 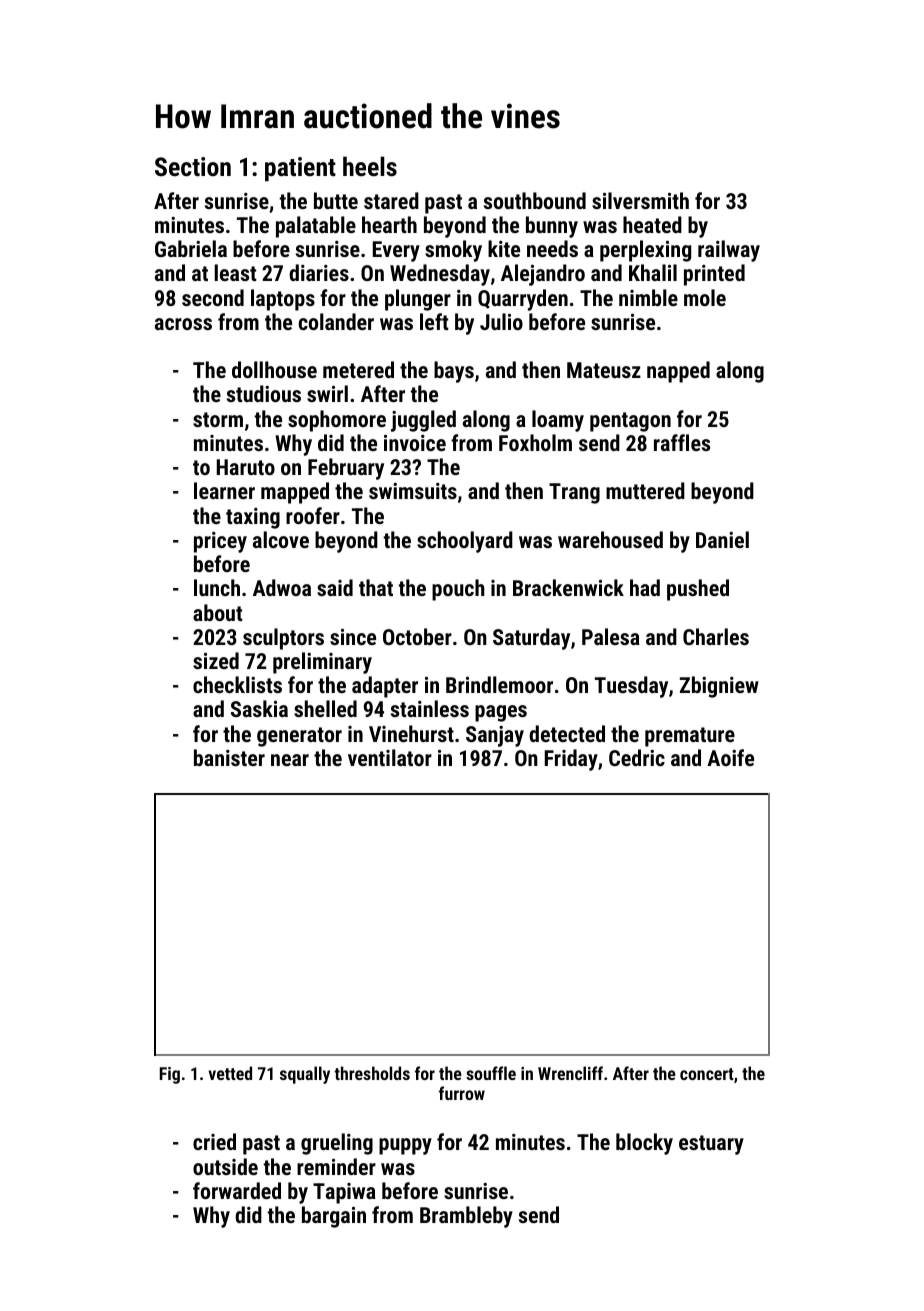 I want to click on pushed, so click(x=698, y=590).
